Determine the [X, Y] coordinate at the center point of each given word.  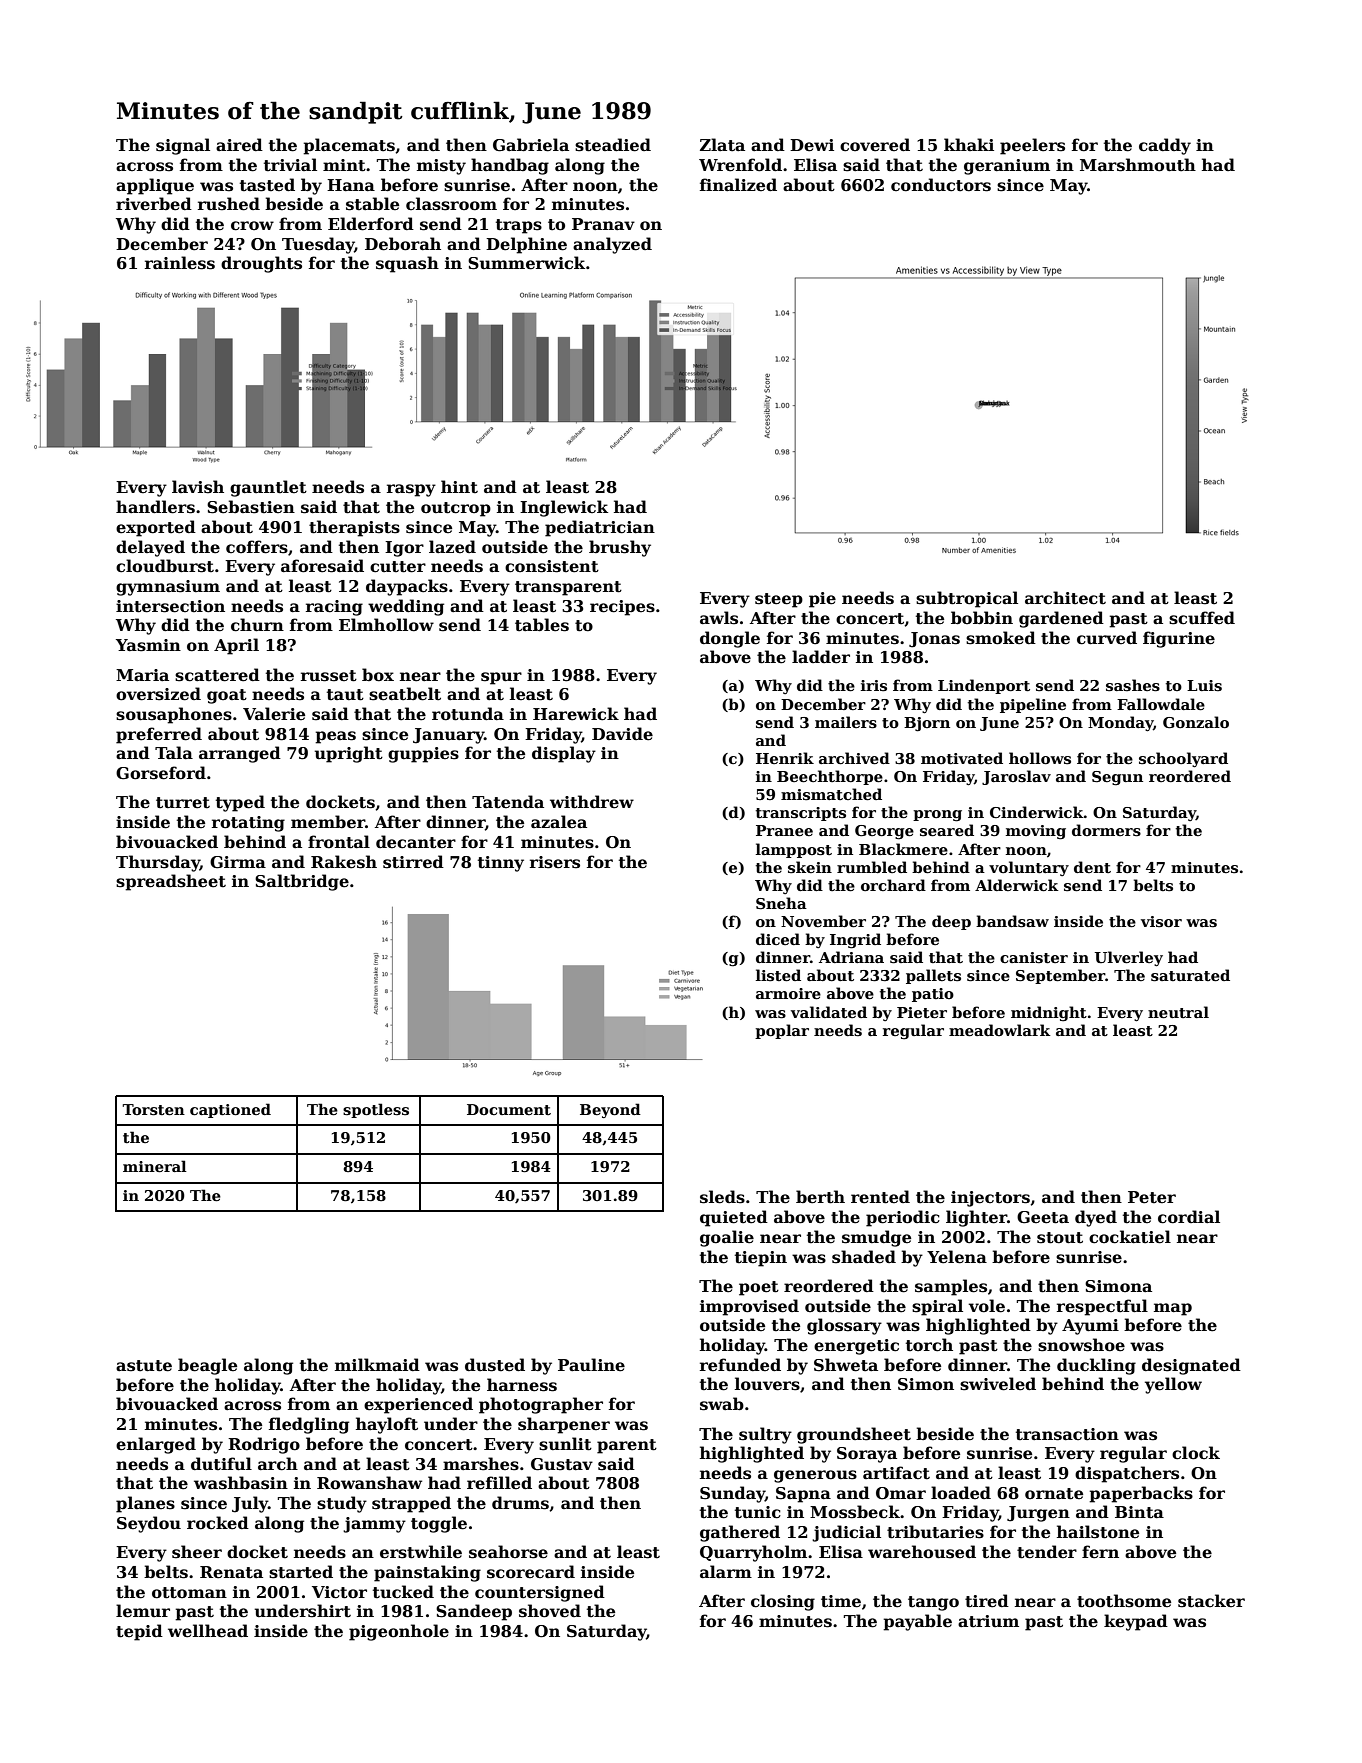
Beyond [610, 1110]
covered [875, 145]
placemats [349, 146]
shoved [550, 1611]
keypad [1136, 1622]
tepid [139, 1632]
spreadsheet [171, 882]
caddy [1165, 146]
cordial [1189, 1217]
